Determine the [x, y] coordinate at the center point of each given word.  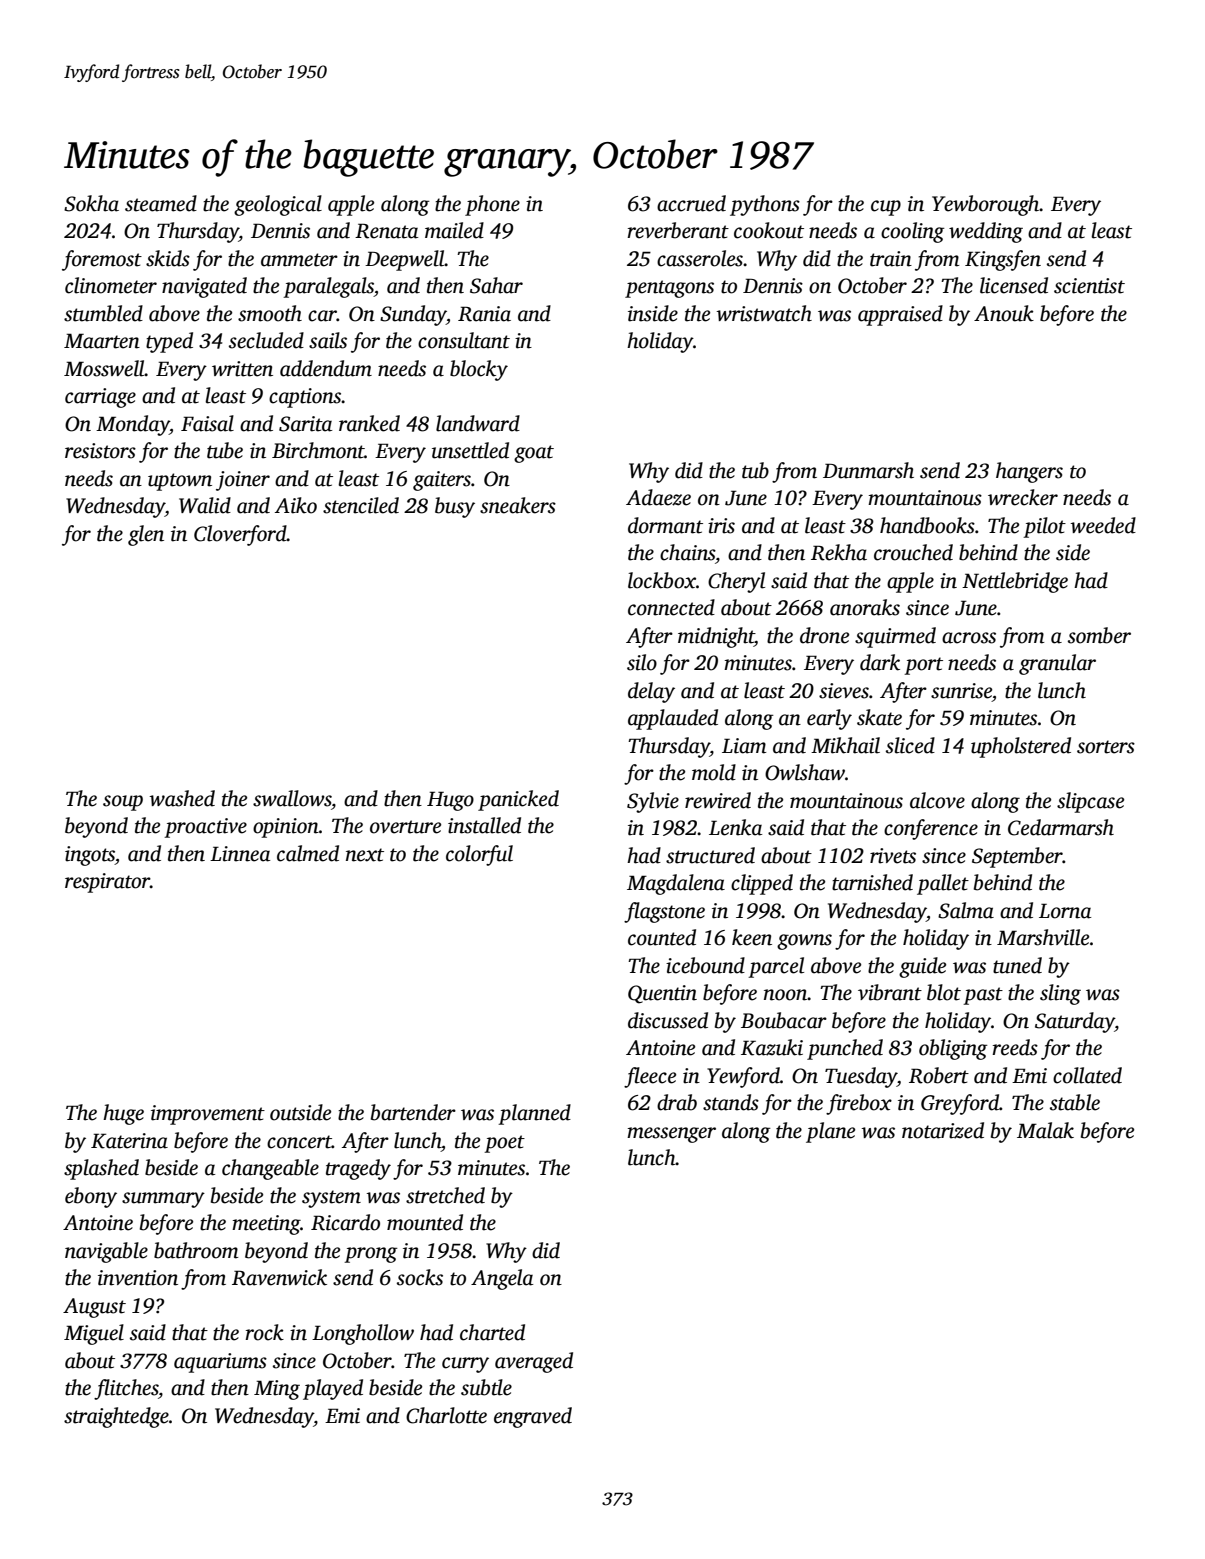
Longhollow [363, 1334]
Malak [1045, 1130]
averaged [534, 1362]
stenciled [361, 505]
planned [534, 1114]
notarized [943, 1130]
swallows [292, 798]
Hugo [450, 801]
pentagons [669, 289]
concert [299, 1142]
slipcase [1090, 802]
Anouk [1004, 313]
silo [642, 662]
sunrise [961, 691]
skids [168, 258]
